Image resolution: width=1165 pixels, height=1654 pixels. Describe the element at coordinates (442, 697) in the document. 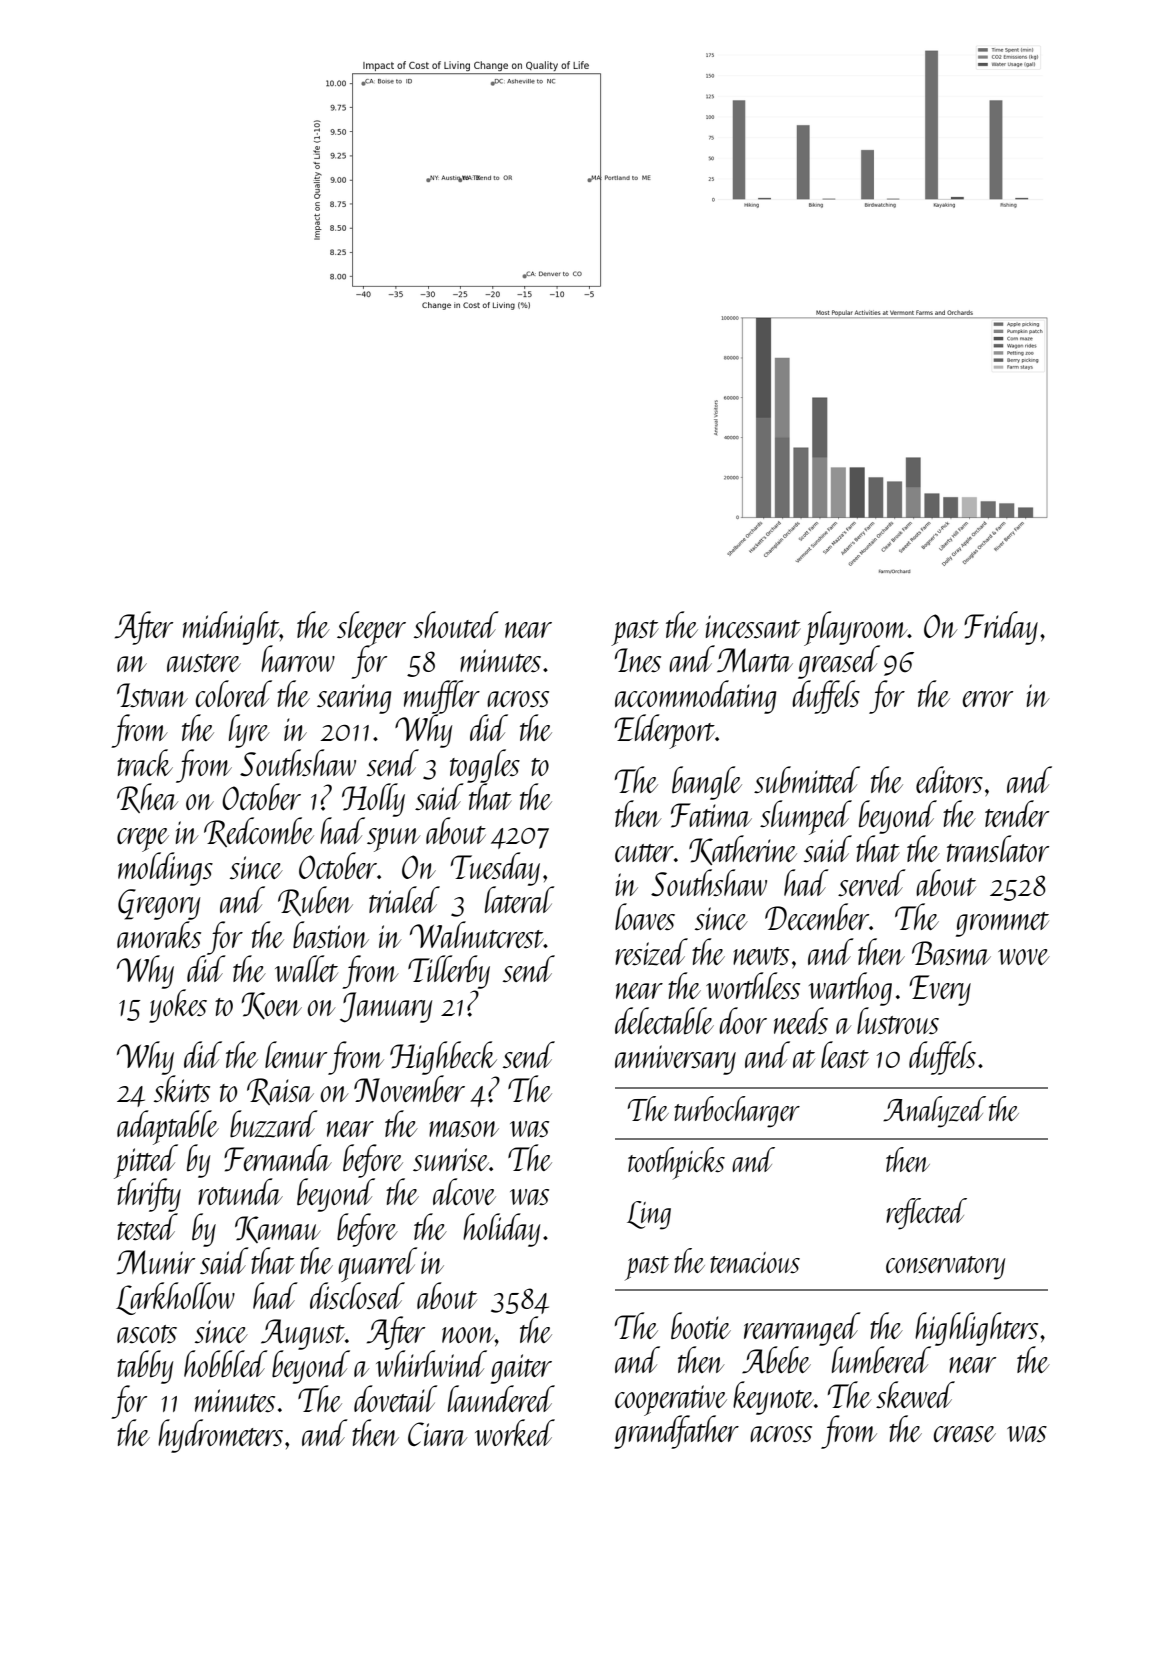

I see `muffler` at that location.
